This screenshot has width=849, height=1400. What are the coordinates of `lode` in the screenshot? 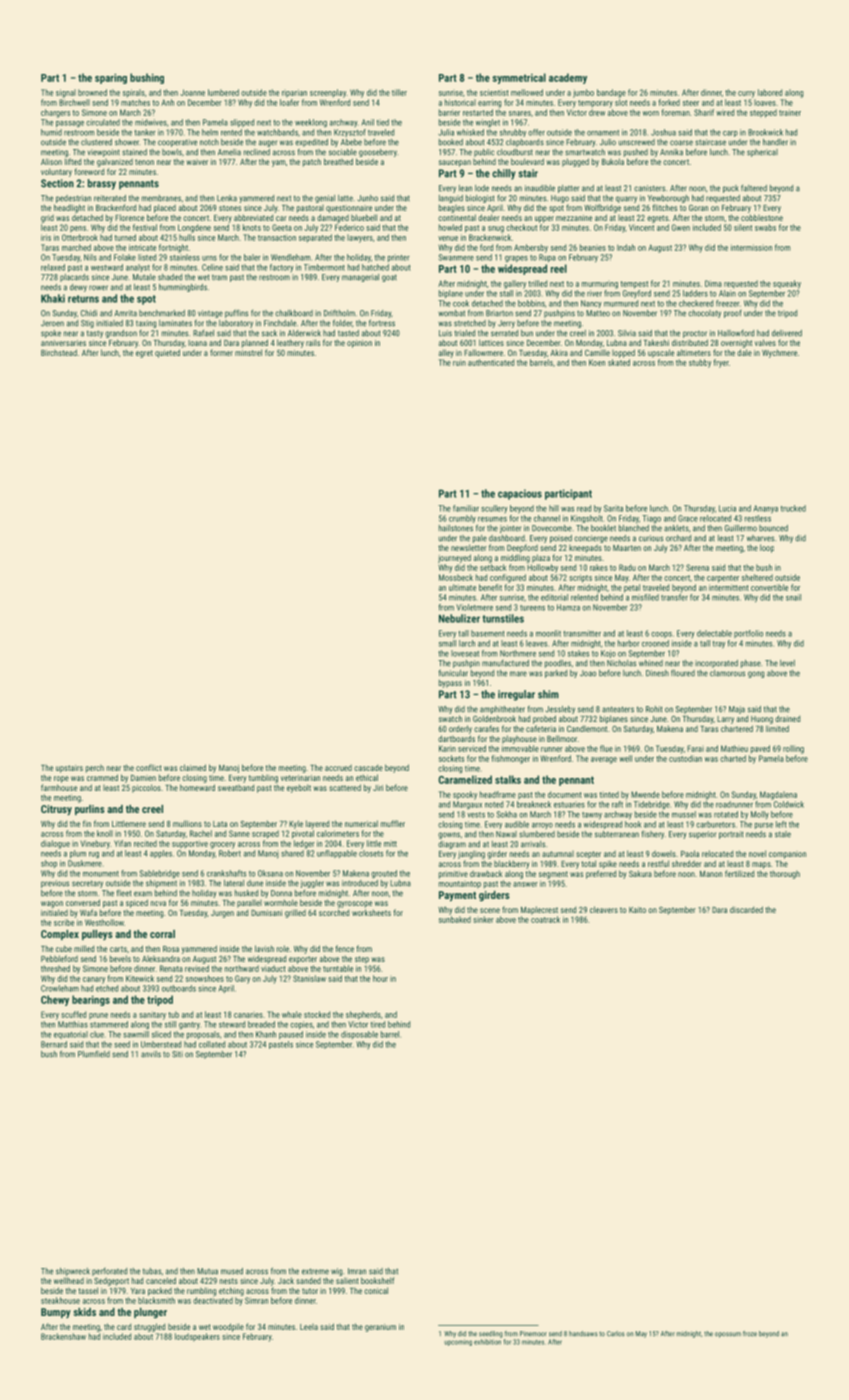 It's located at (482, 188).
